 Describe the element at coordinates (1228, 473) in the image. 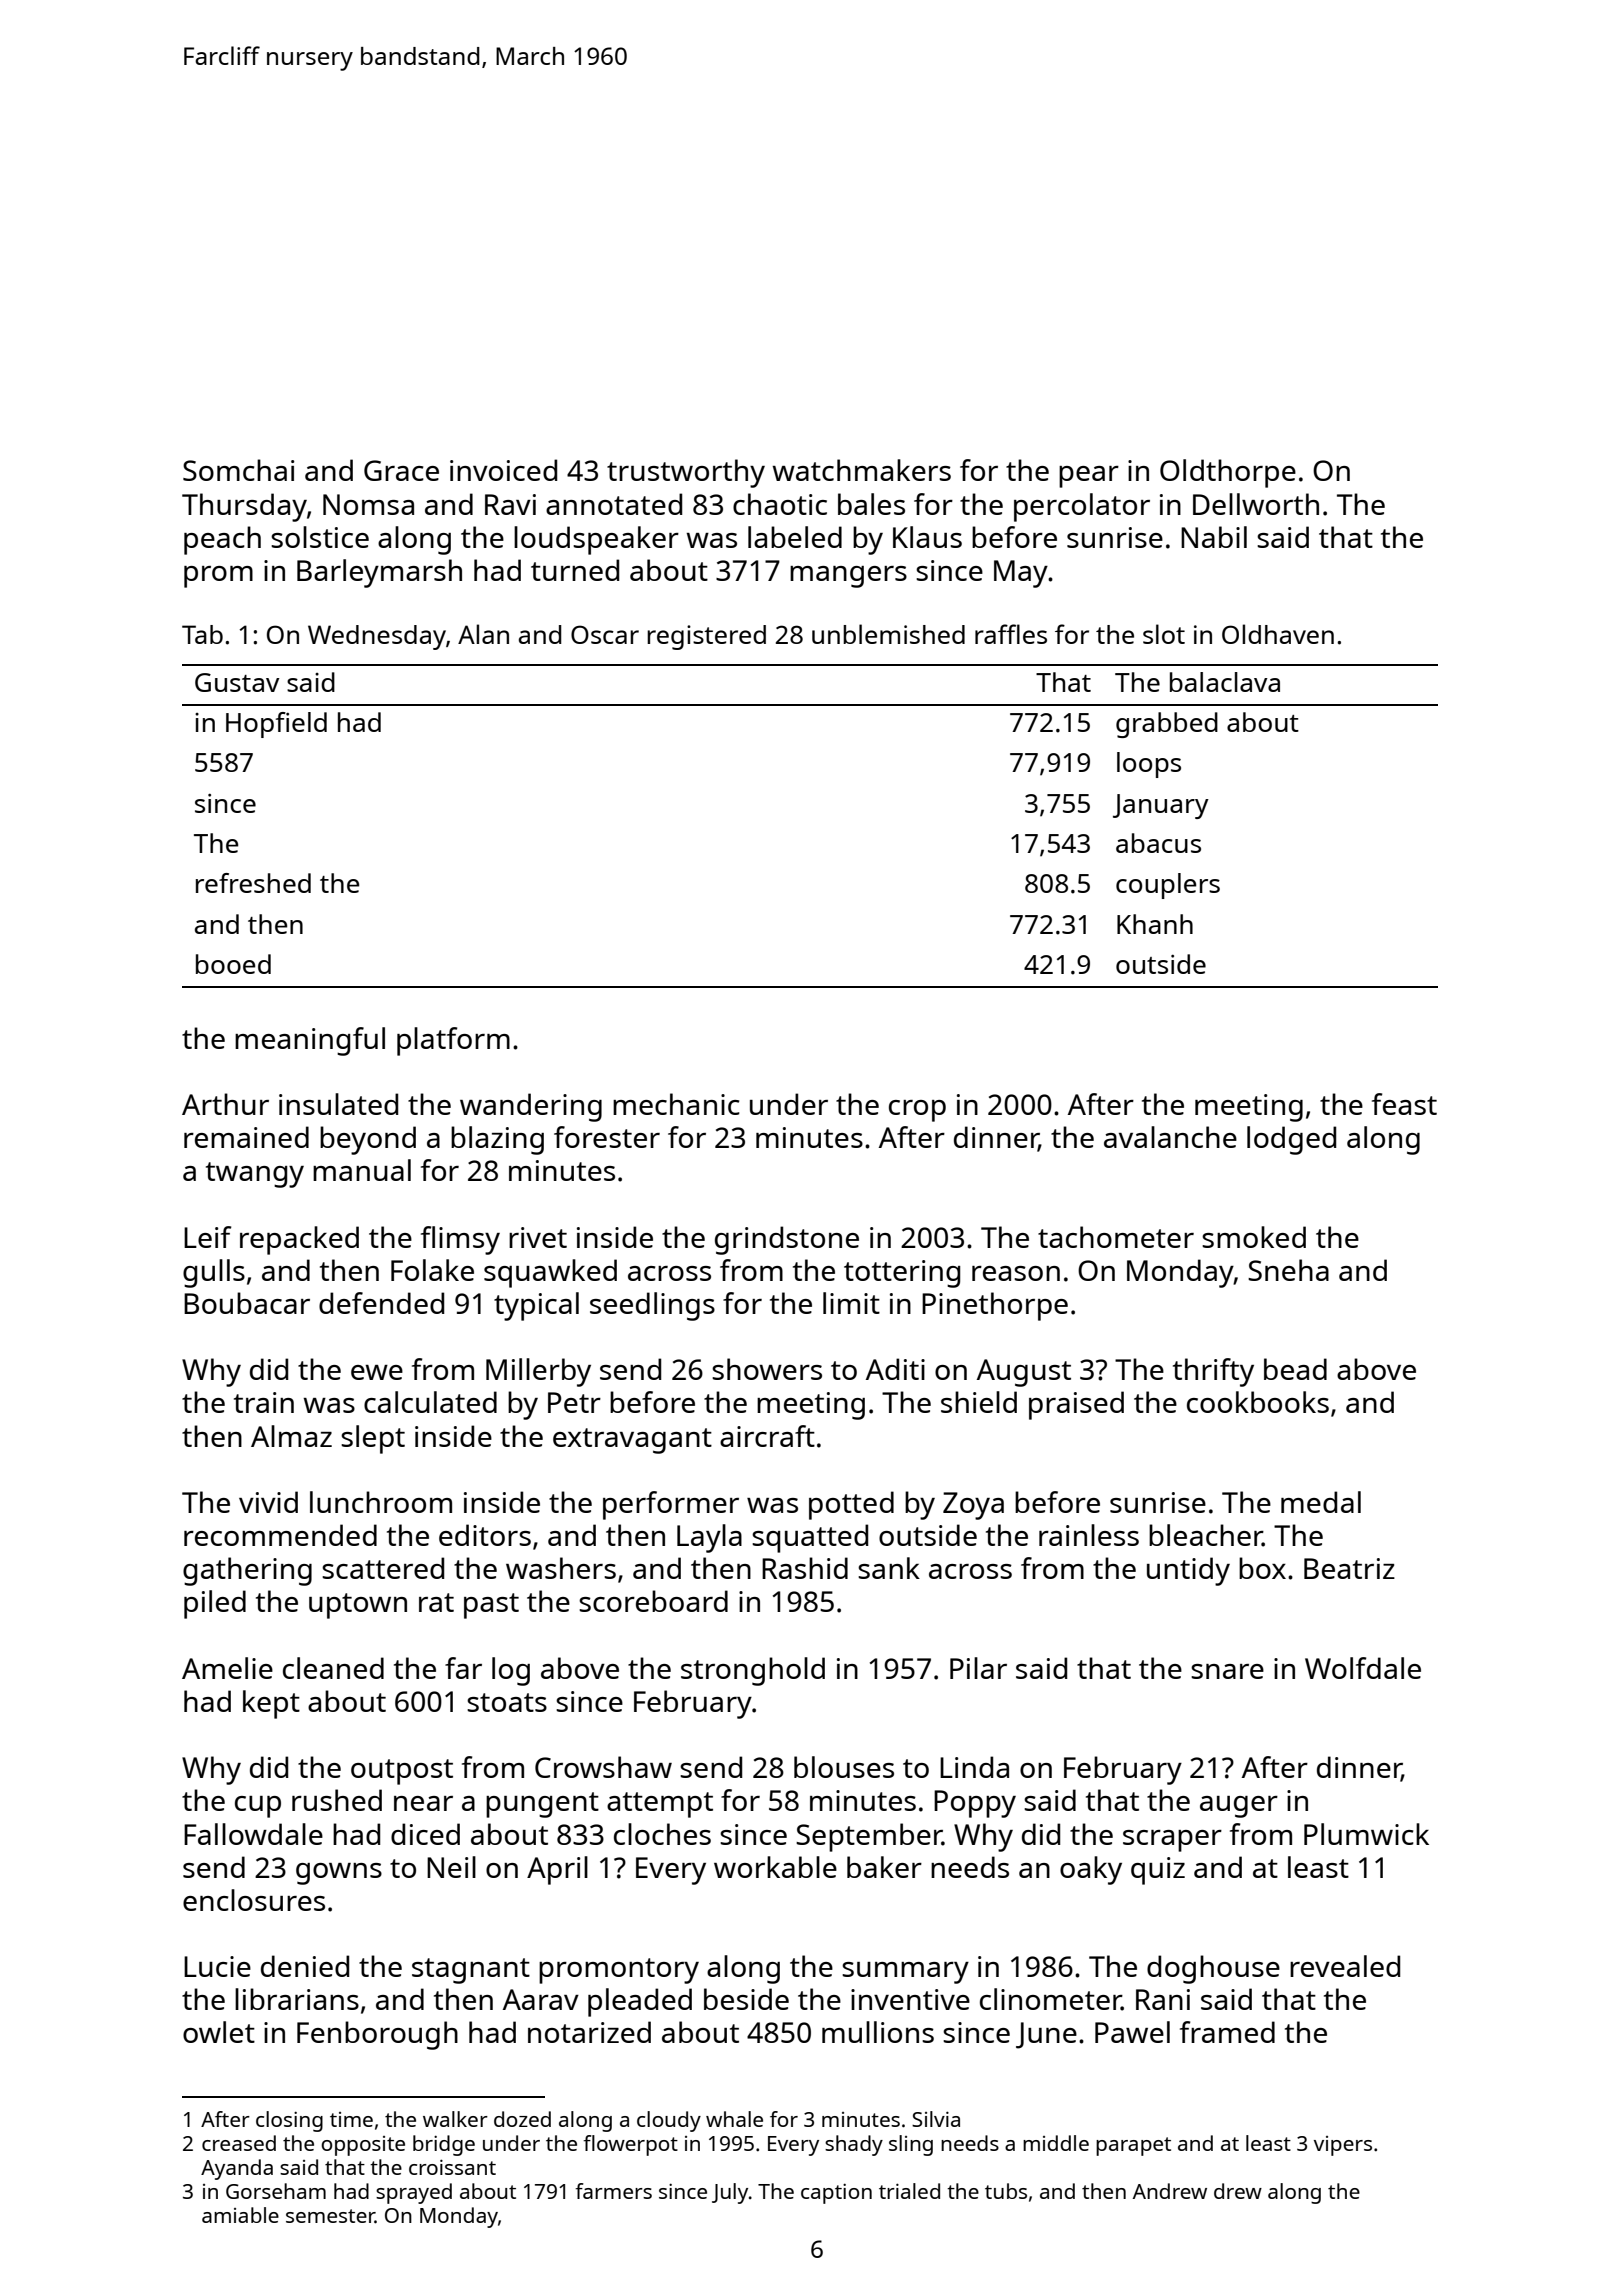

I see `Oldthorpe` at that location.
